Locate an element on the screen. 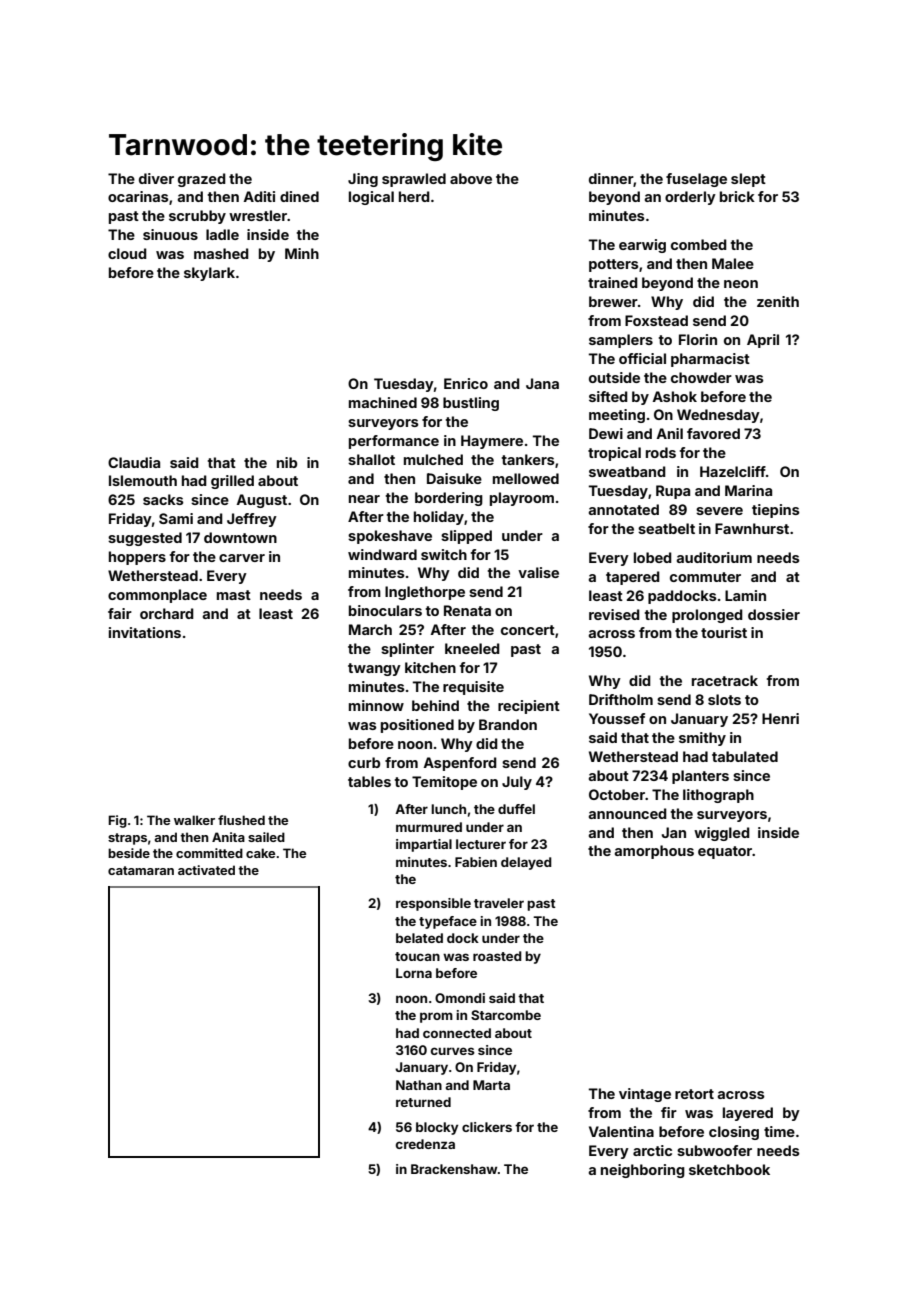 The width and height of the screenshot is (908, 1316). walker is located at coordinates (194, 820).
